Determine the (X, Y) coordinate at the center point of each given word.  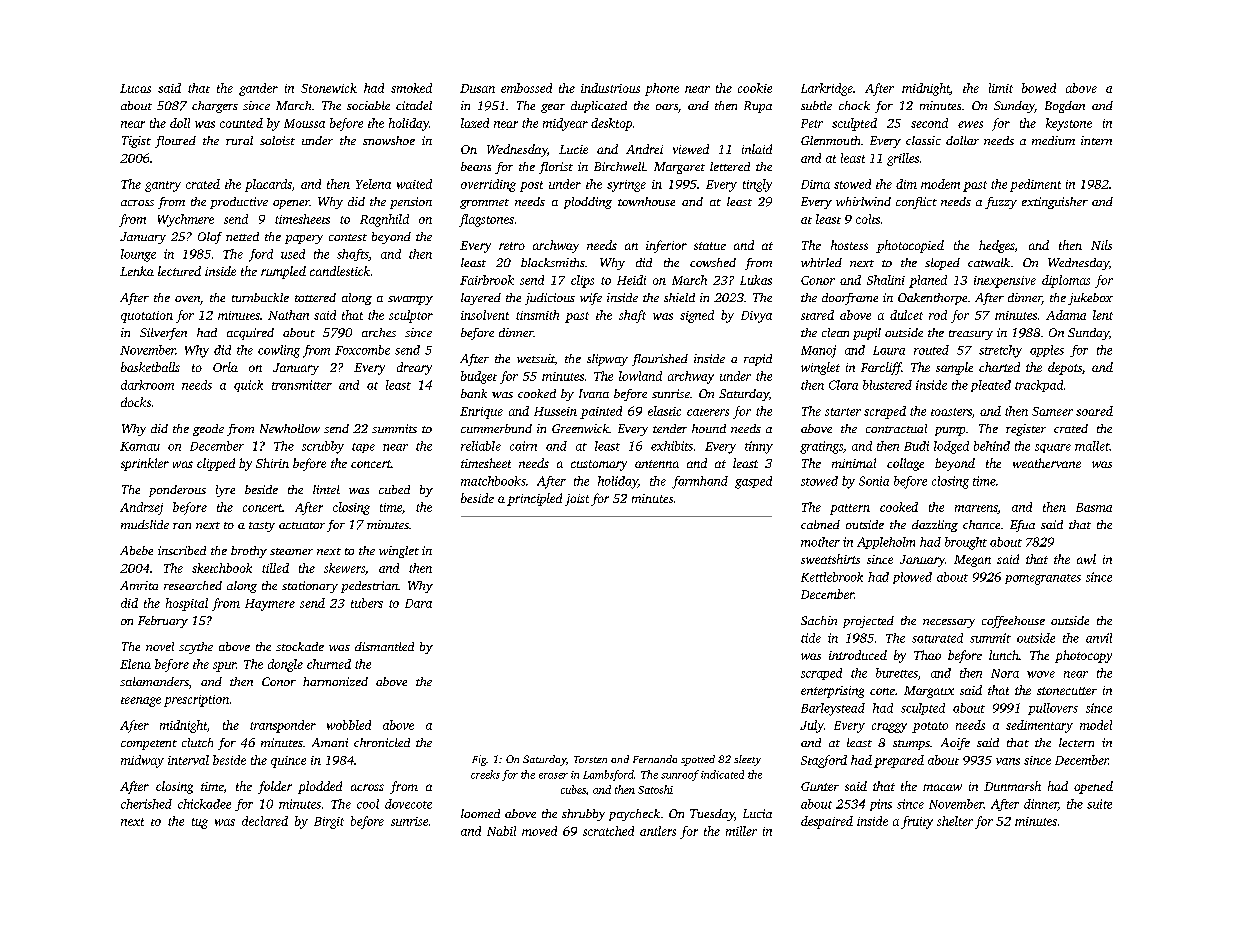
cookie (755, 88)
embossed (526, 88)
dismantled (384, 646)
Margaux (929, 692)
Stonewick (329, 88)
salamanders (154, 681)
